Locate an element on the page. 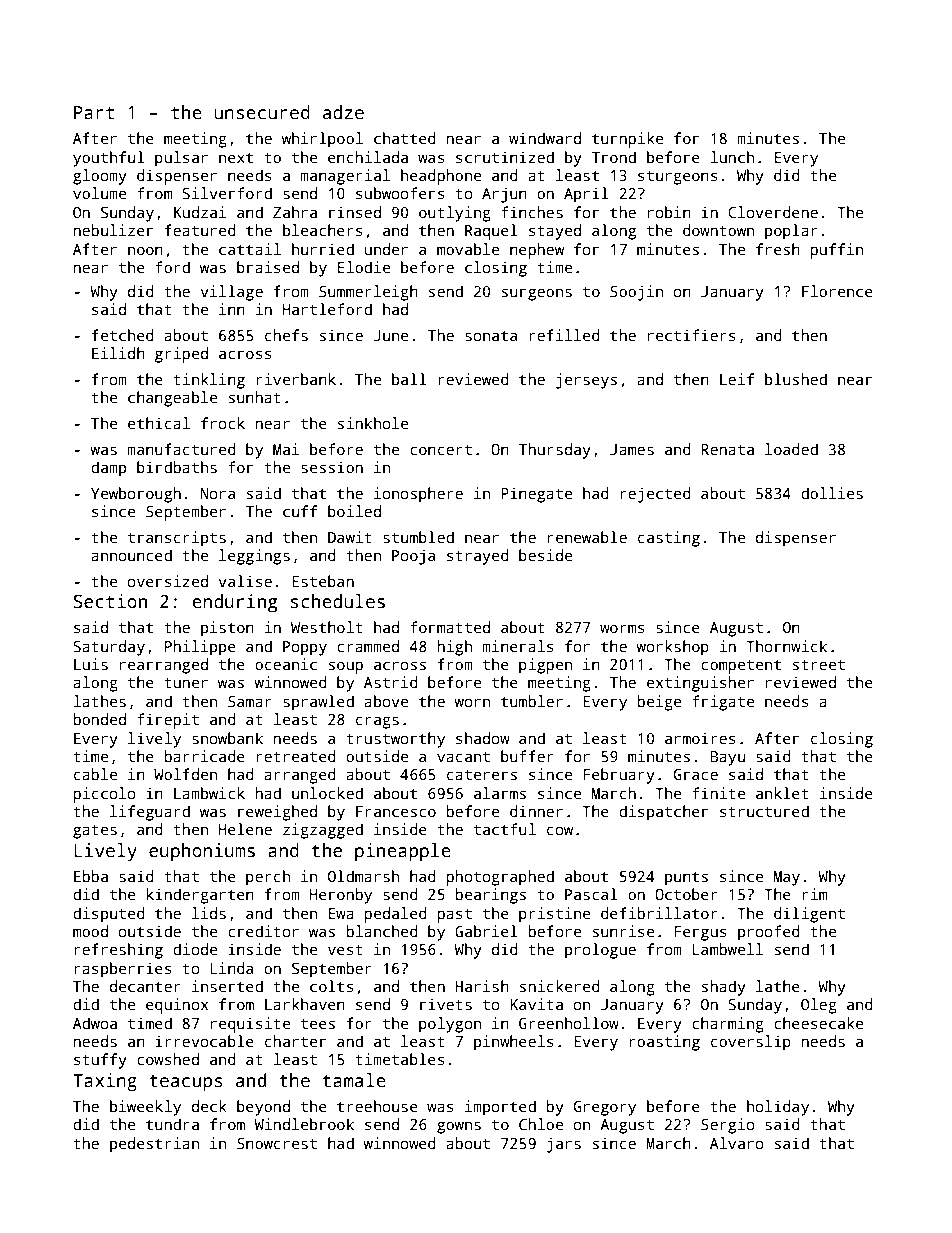 The width and height of the page is (952, 1233). Saturday is located at coordinates (109, 648).
